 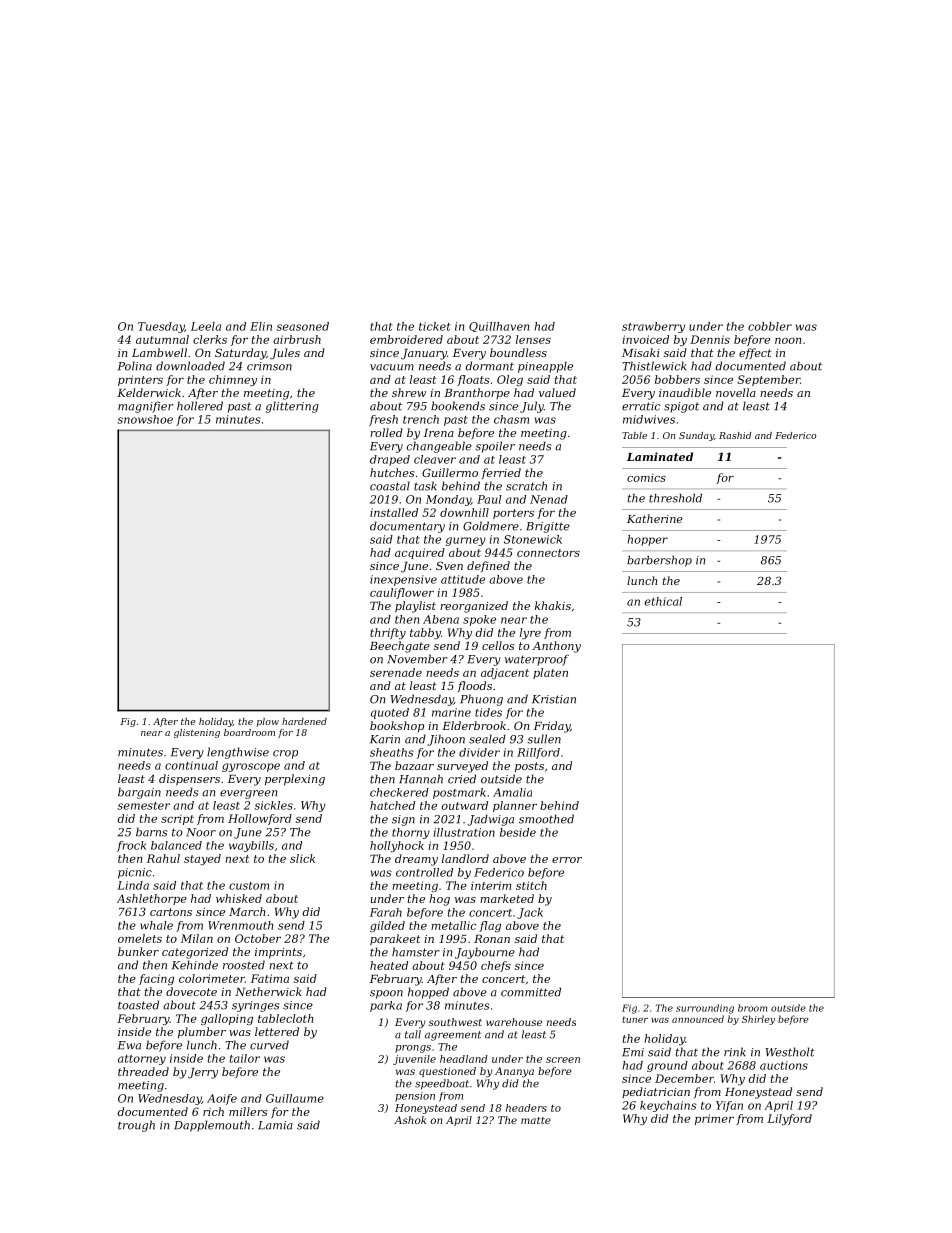 I want to click on October, so click(x=258, y=938).
